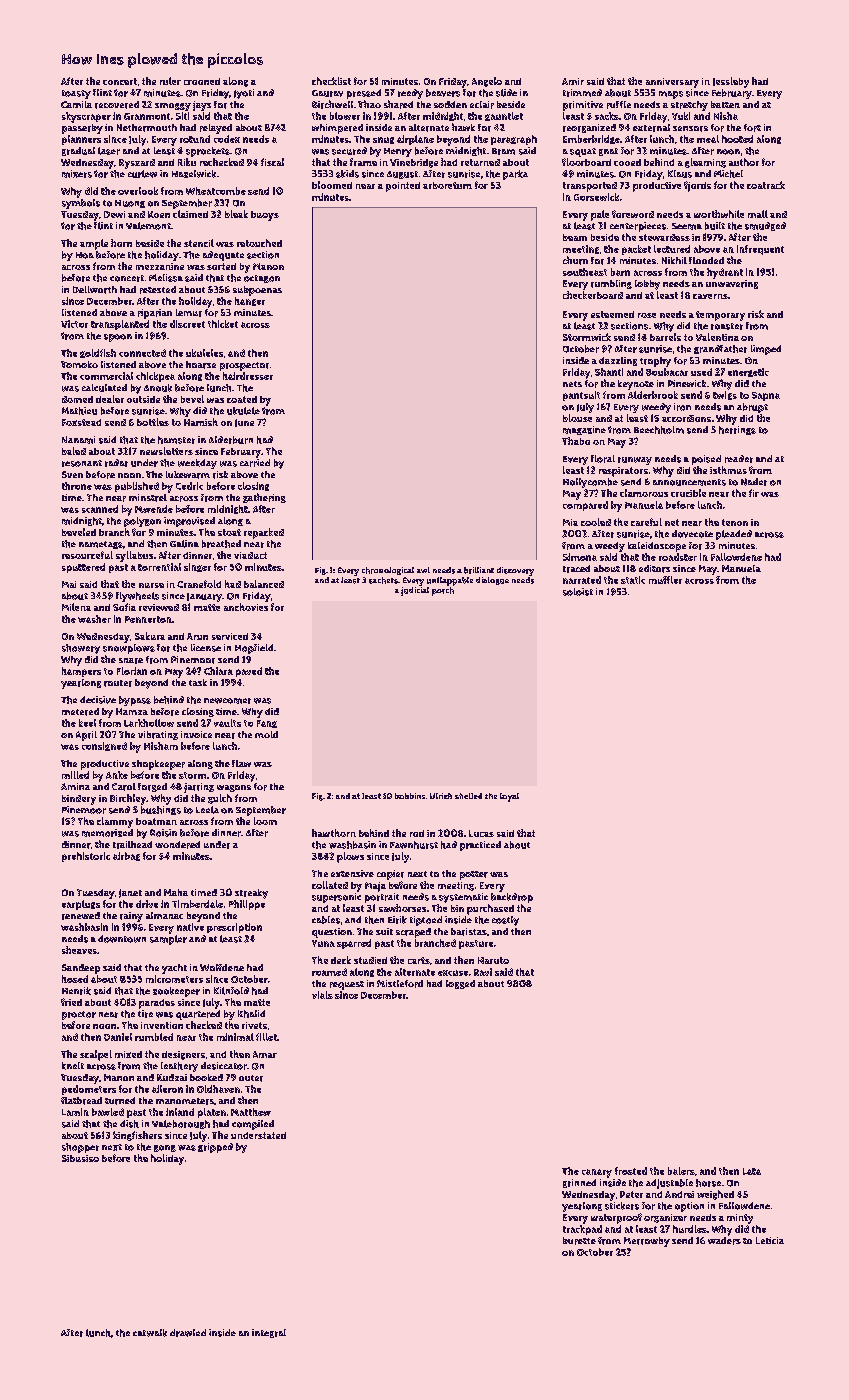  What do you see at coordinates (443, 591) in the screenshot?
I see `porch` at bounding box center [443, 591].
